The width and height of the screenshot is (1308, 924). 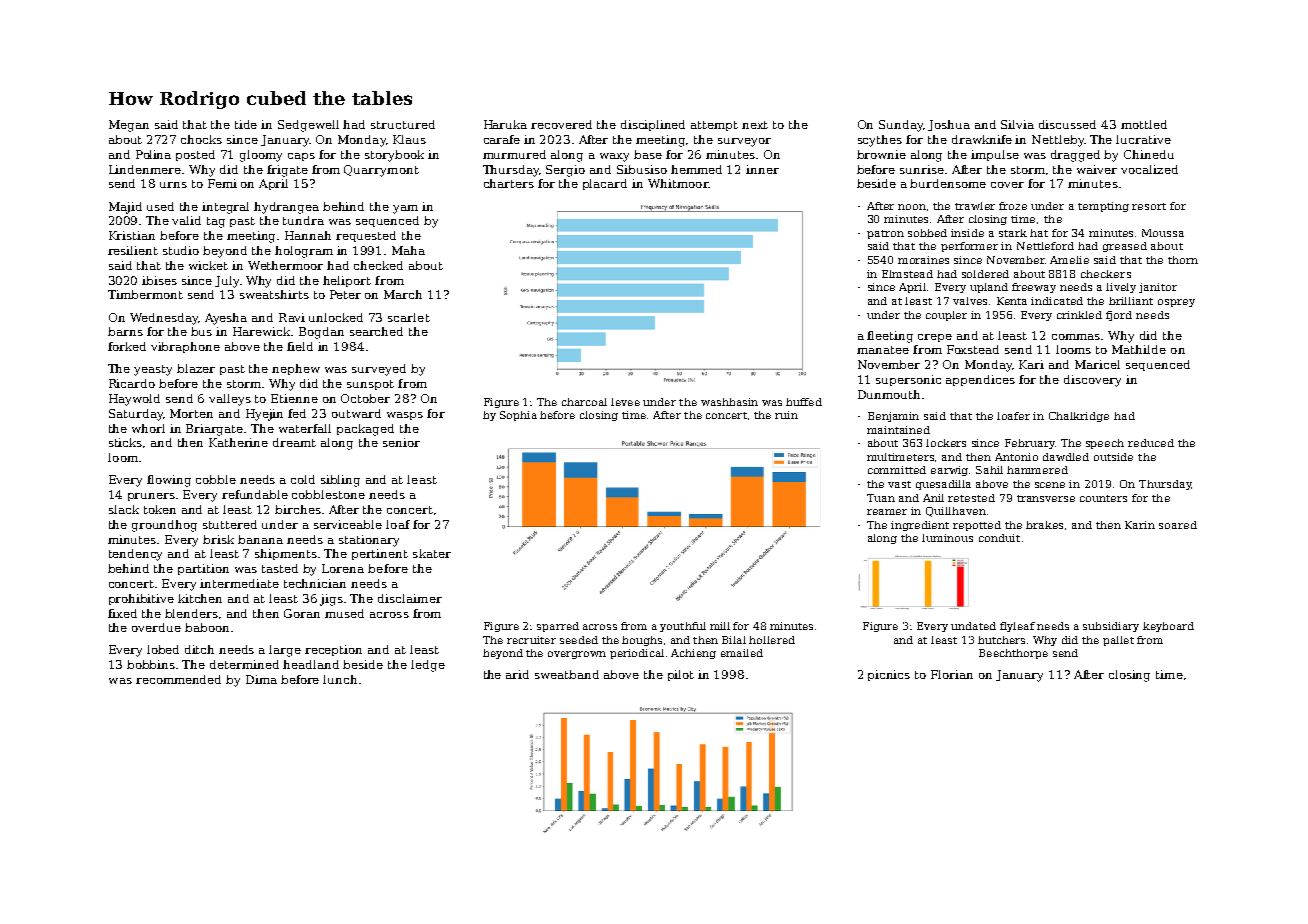 I want to click on caps, so click(x=301, y=157).
